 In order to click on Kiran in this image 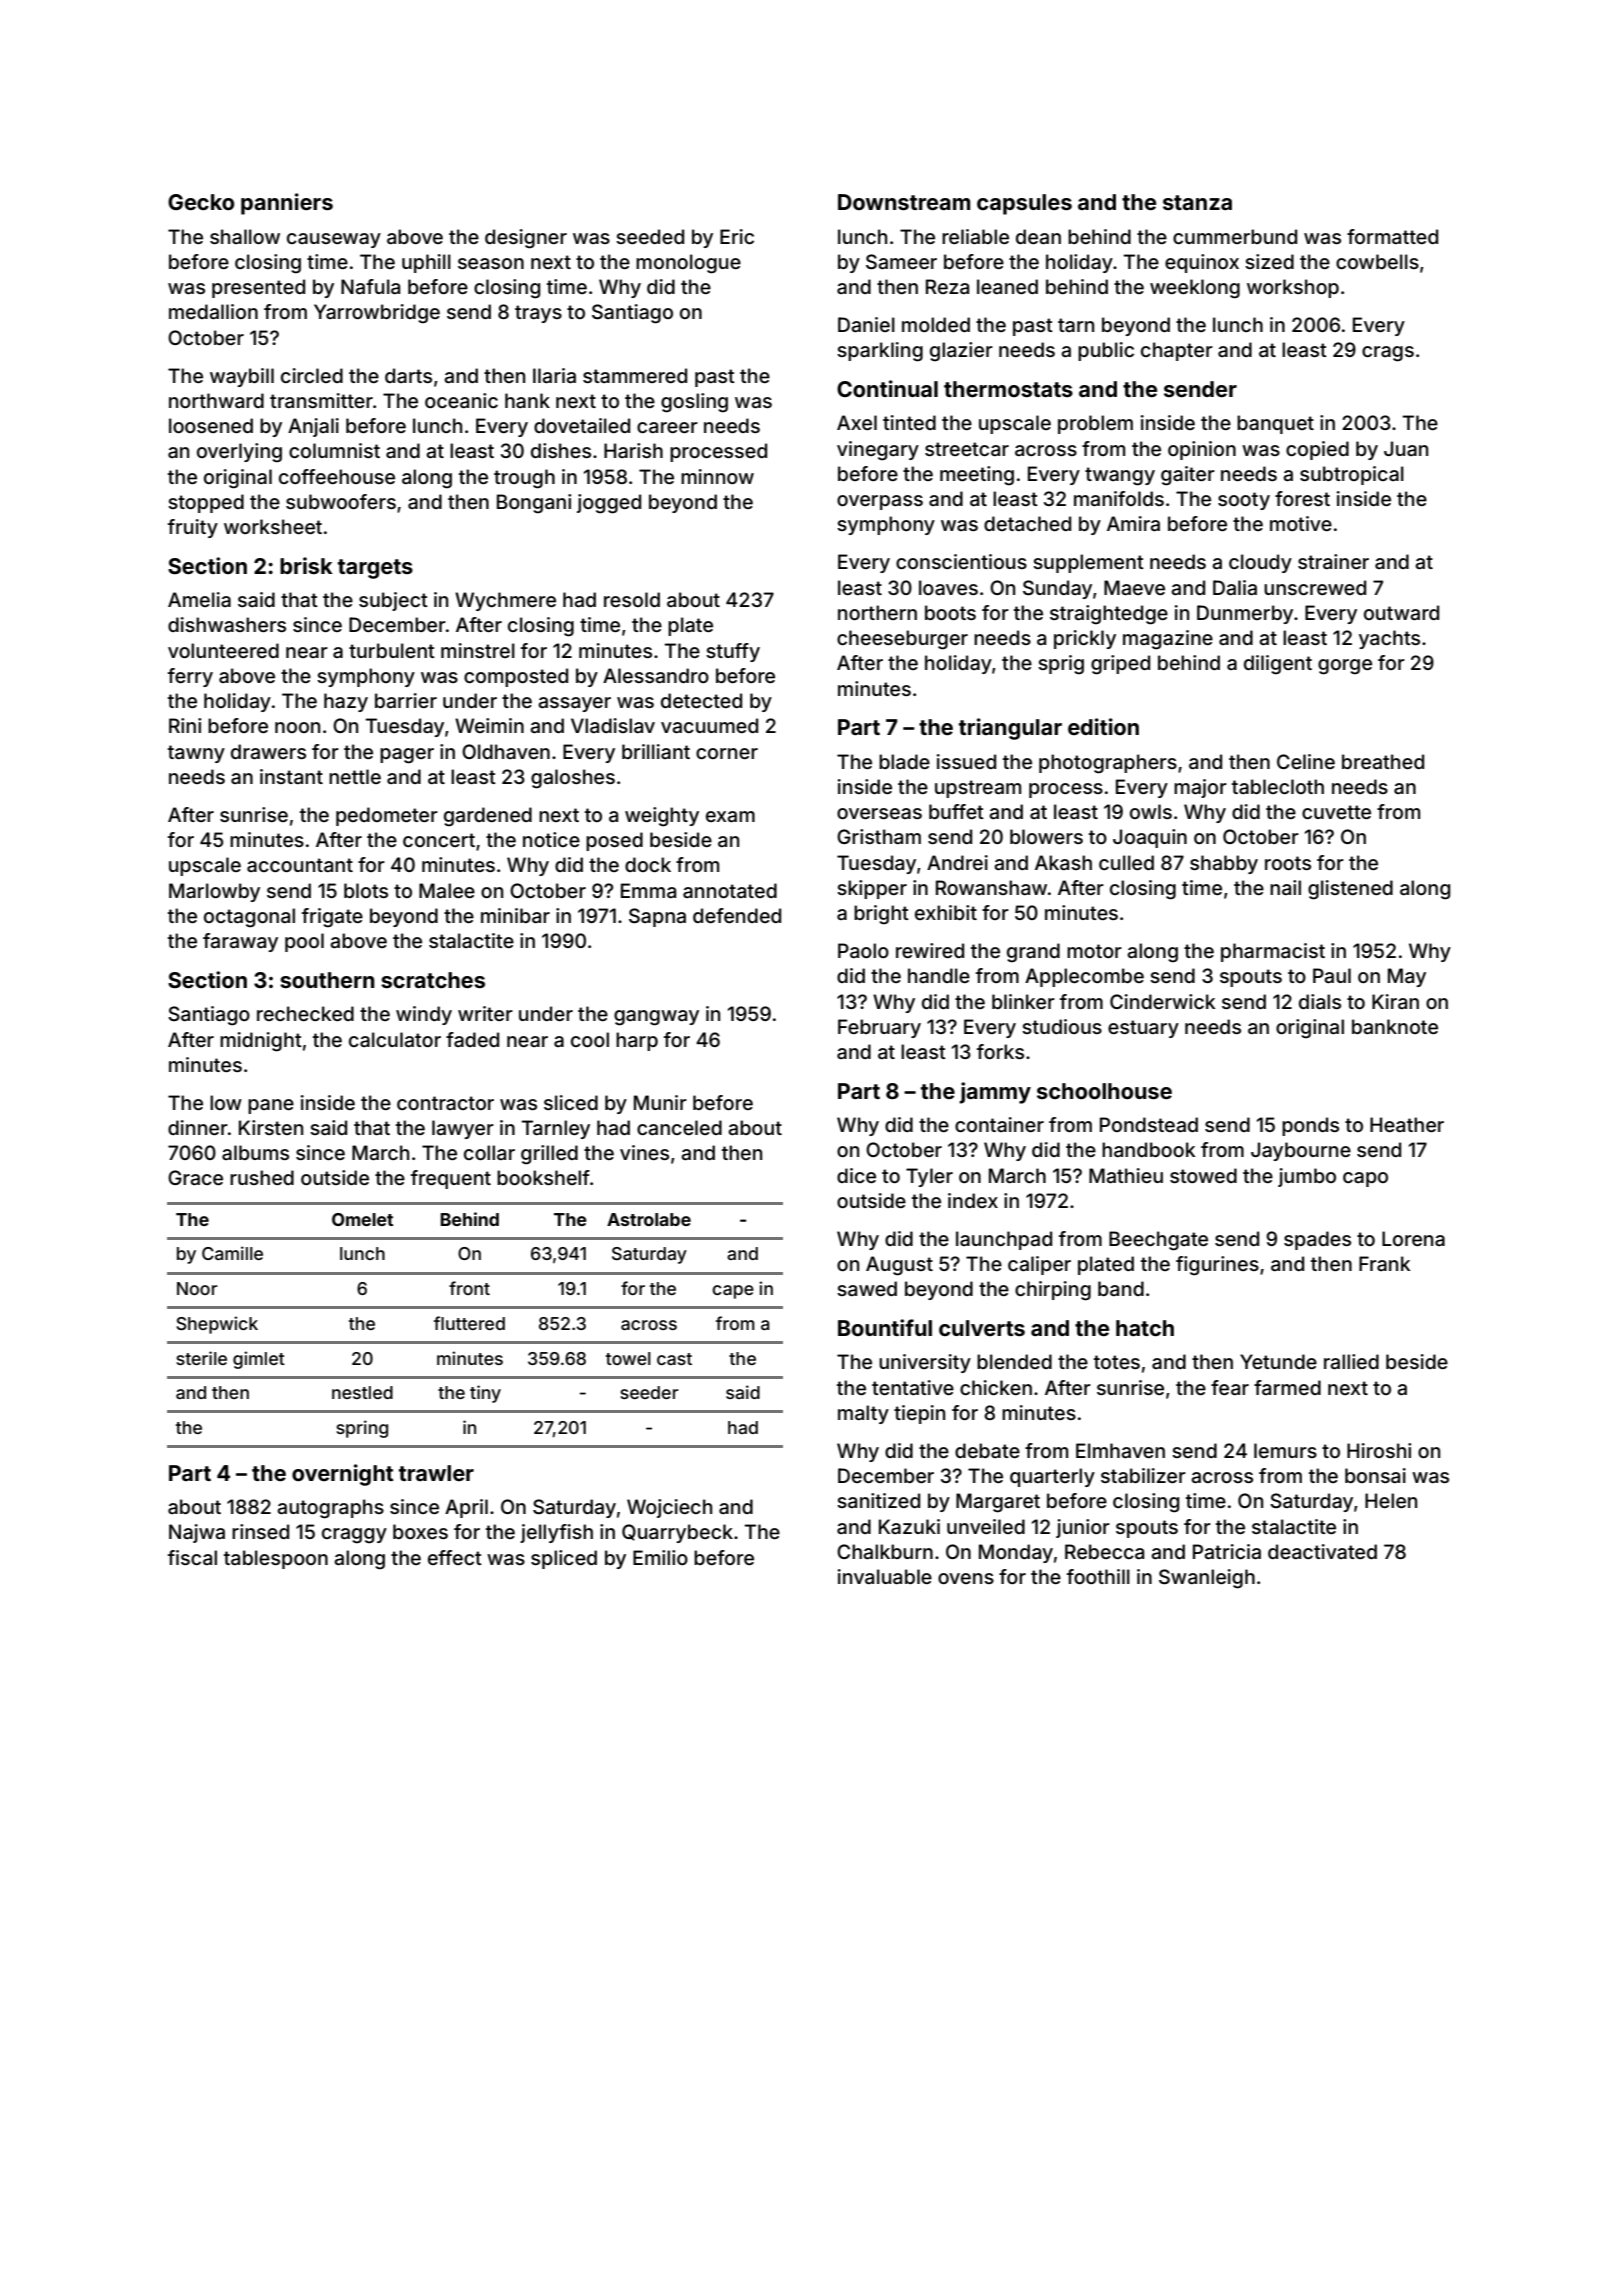, I will do `click(1395, 1001)`.
